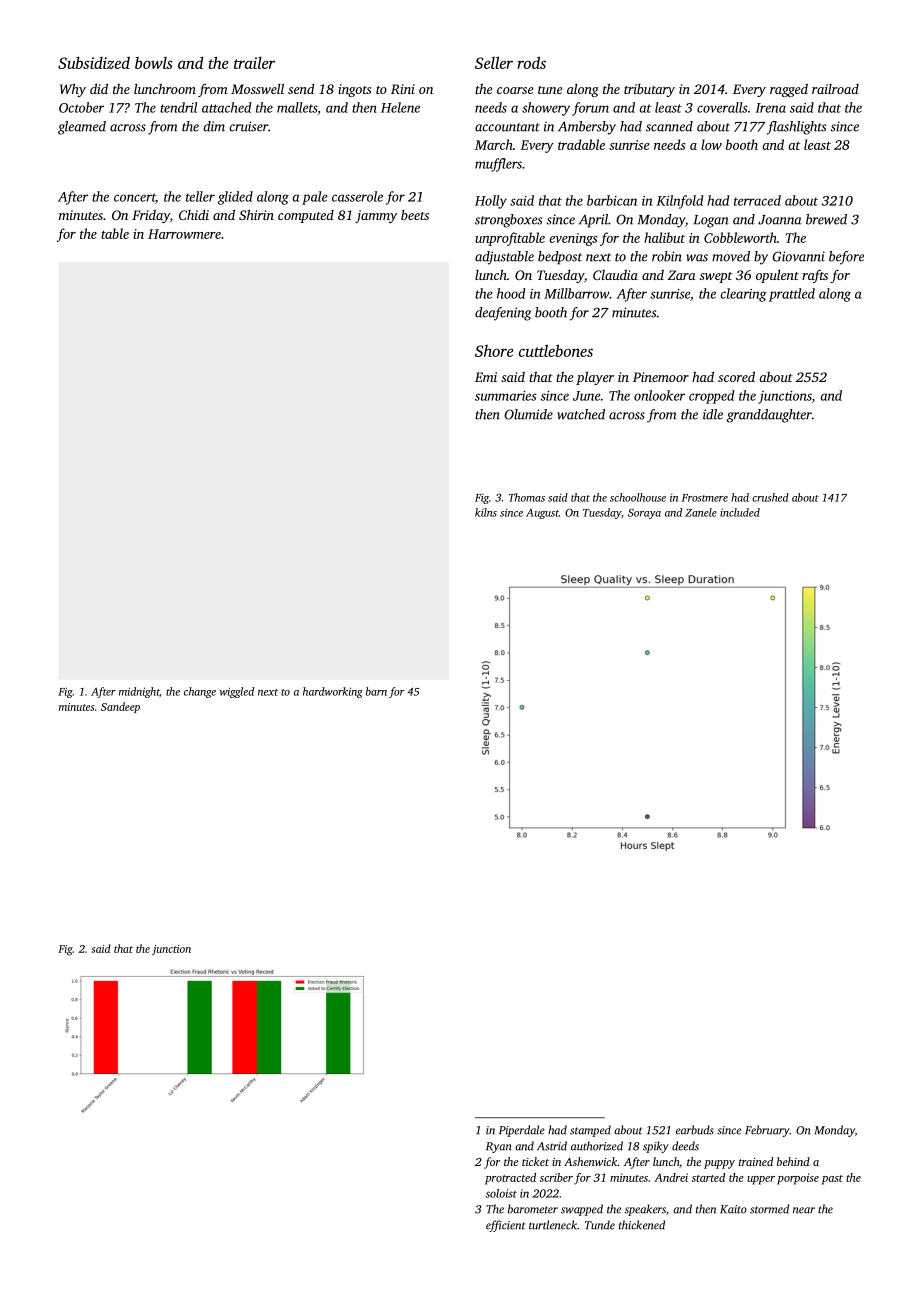 This screenshot has width=924, height=1308. I want to click on rafts, so click(815, 276).
